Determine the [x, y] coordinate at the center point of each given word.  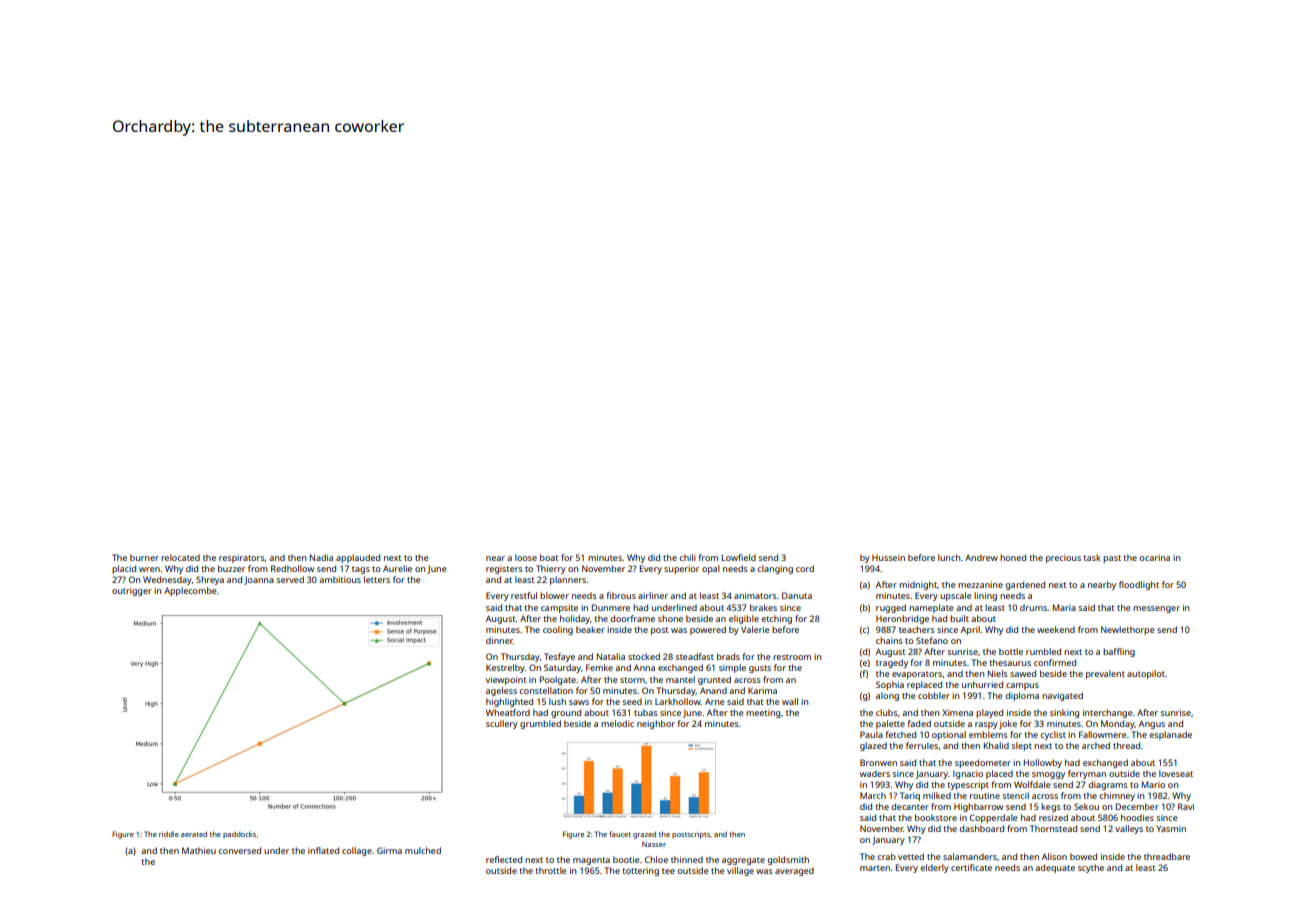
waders [875, 773]
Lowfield [739, 557]
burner [144, 557]
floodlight [1139, 585]
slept [1021, 746]
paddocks [239, 835]
